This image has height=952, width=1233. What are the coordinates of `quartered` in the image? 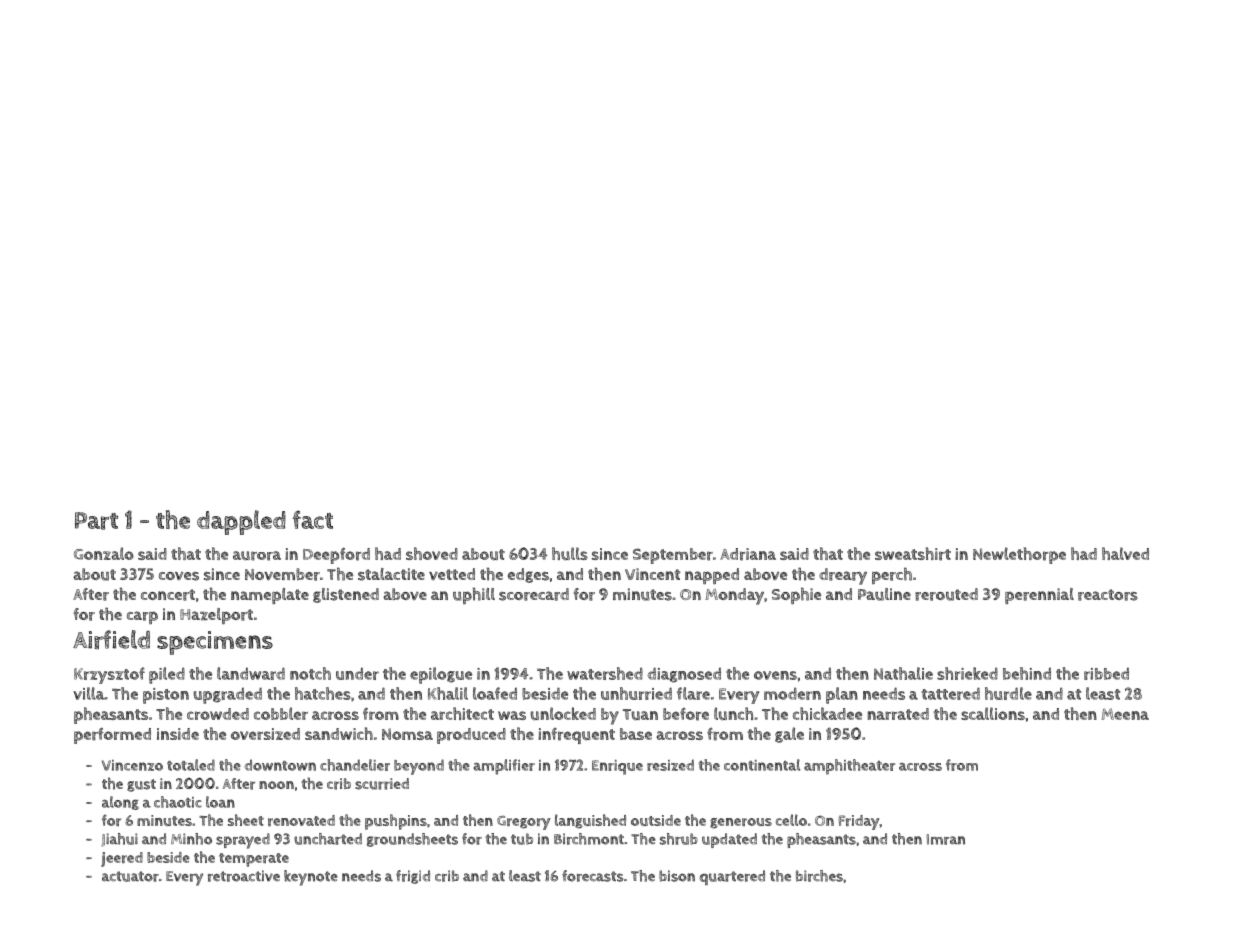 It's located at (732, 877).
